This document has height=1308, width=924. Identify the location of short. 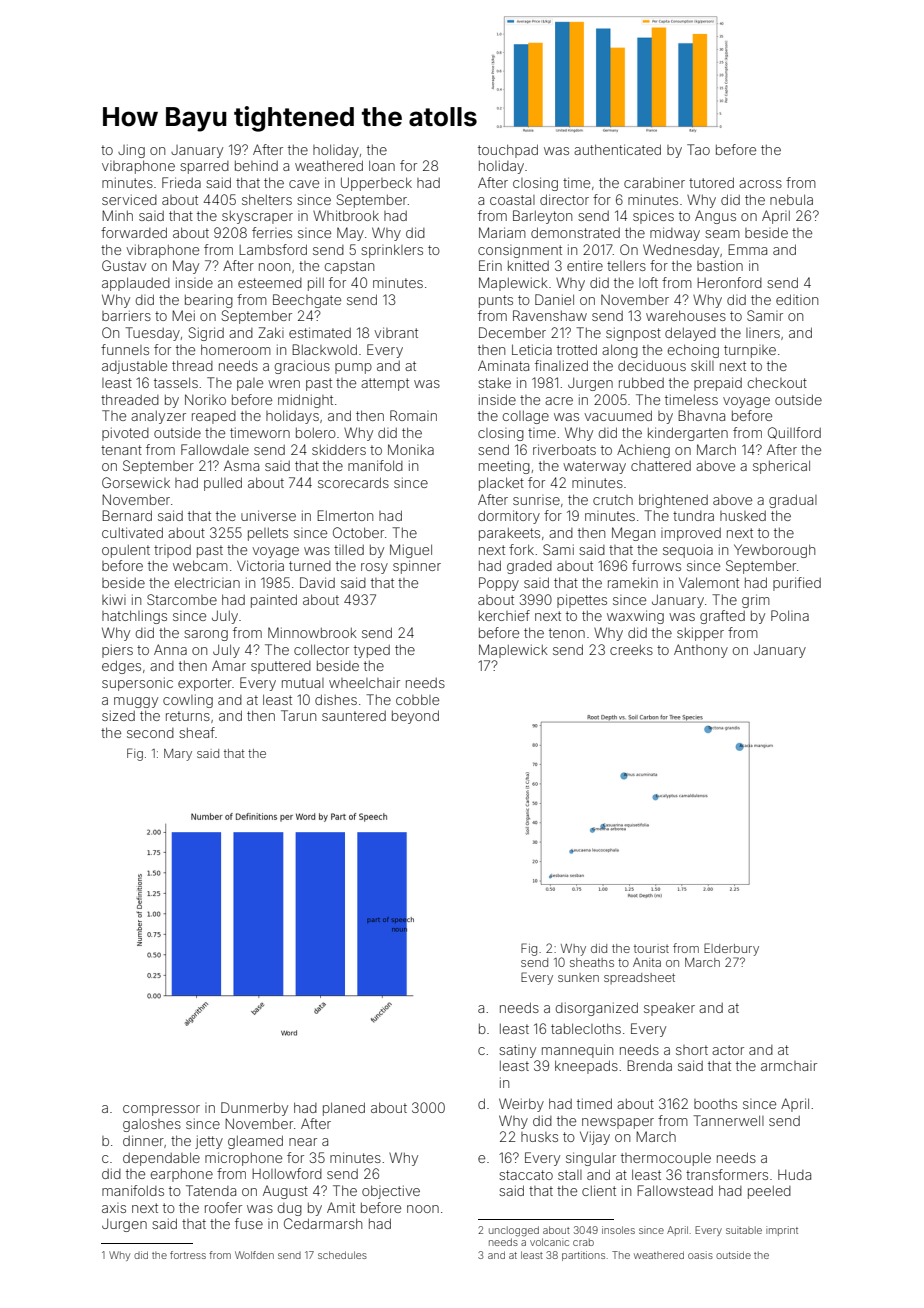
(692, 1050).
